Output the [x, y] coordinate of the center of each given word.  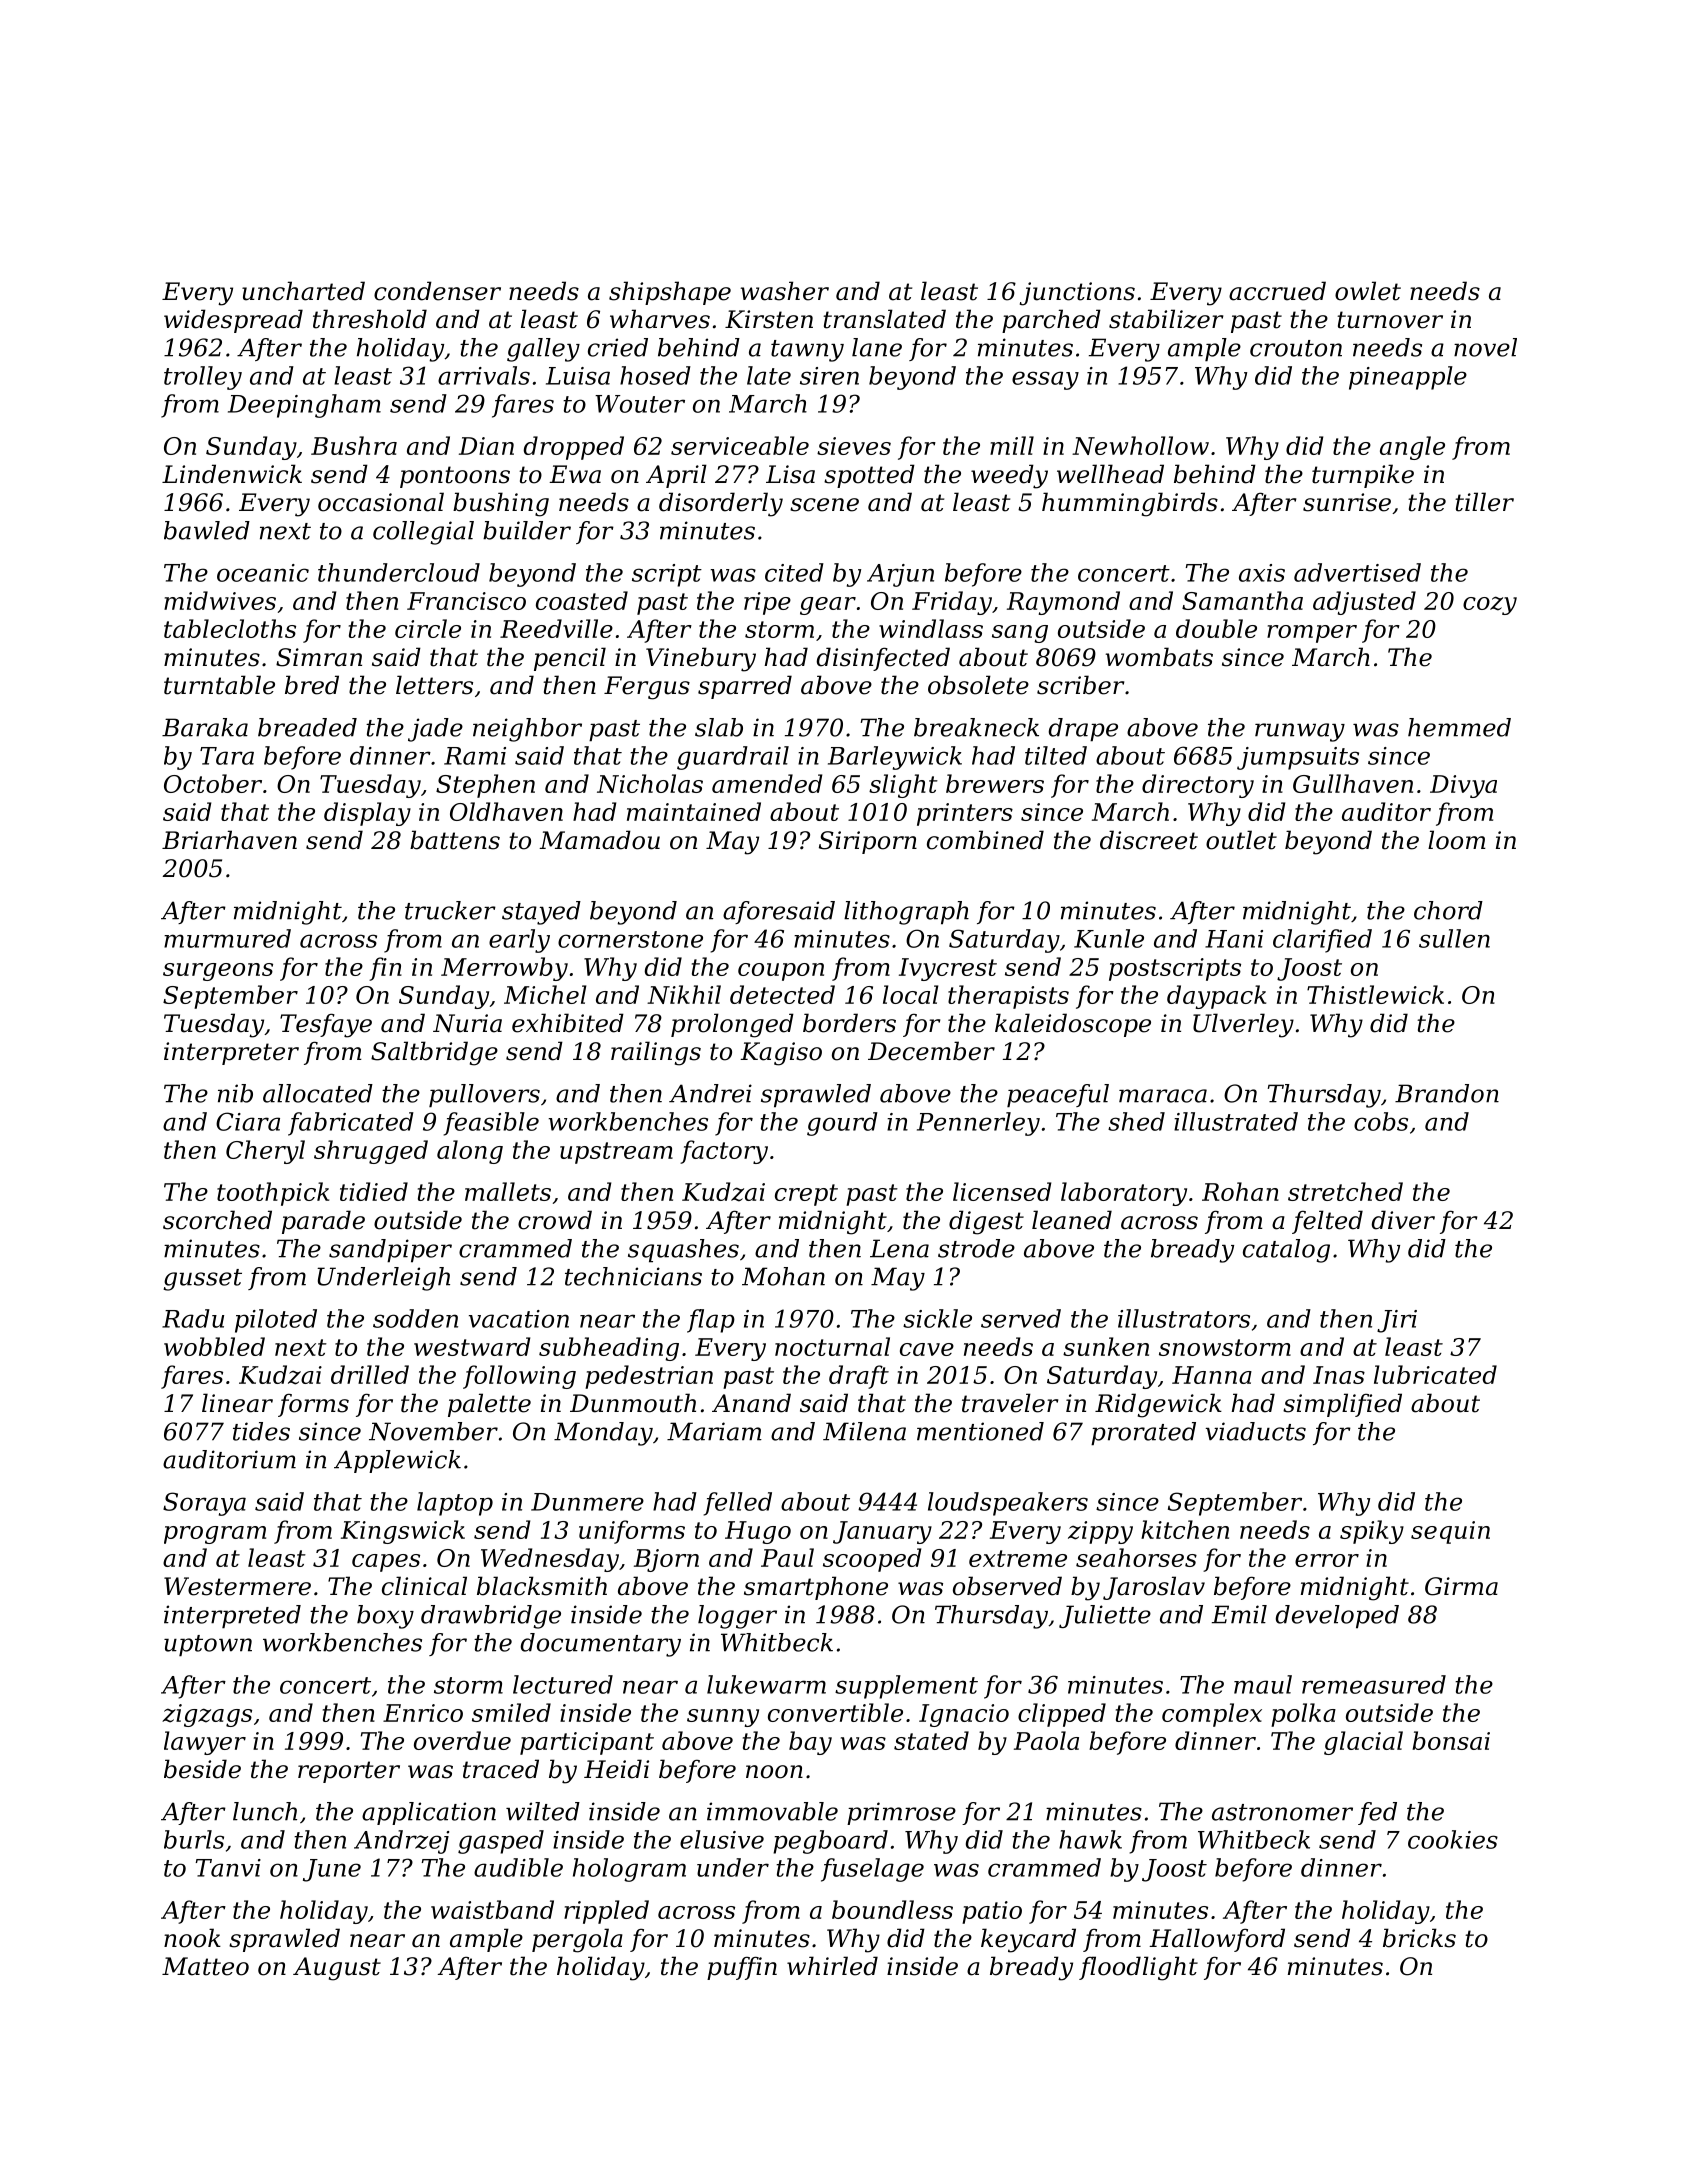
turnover [1390, 320]
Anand [751, 1403]
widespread [233, 321]
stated [931, 1740]
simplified [1342, 1405]
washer [784, 291]
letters [434, 685]
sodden [415, 1318]
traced [501, 1769]
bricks [1419, 1938]
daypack [1216, 997]
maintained [694, 811]
